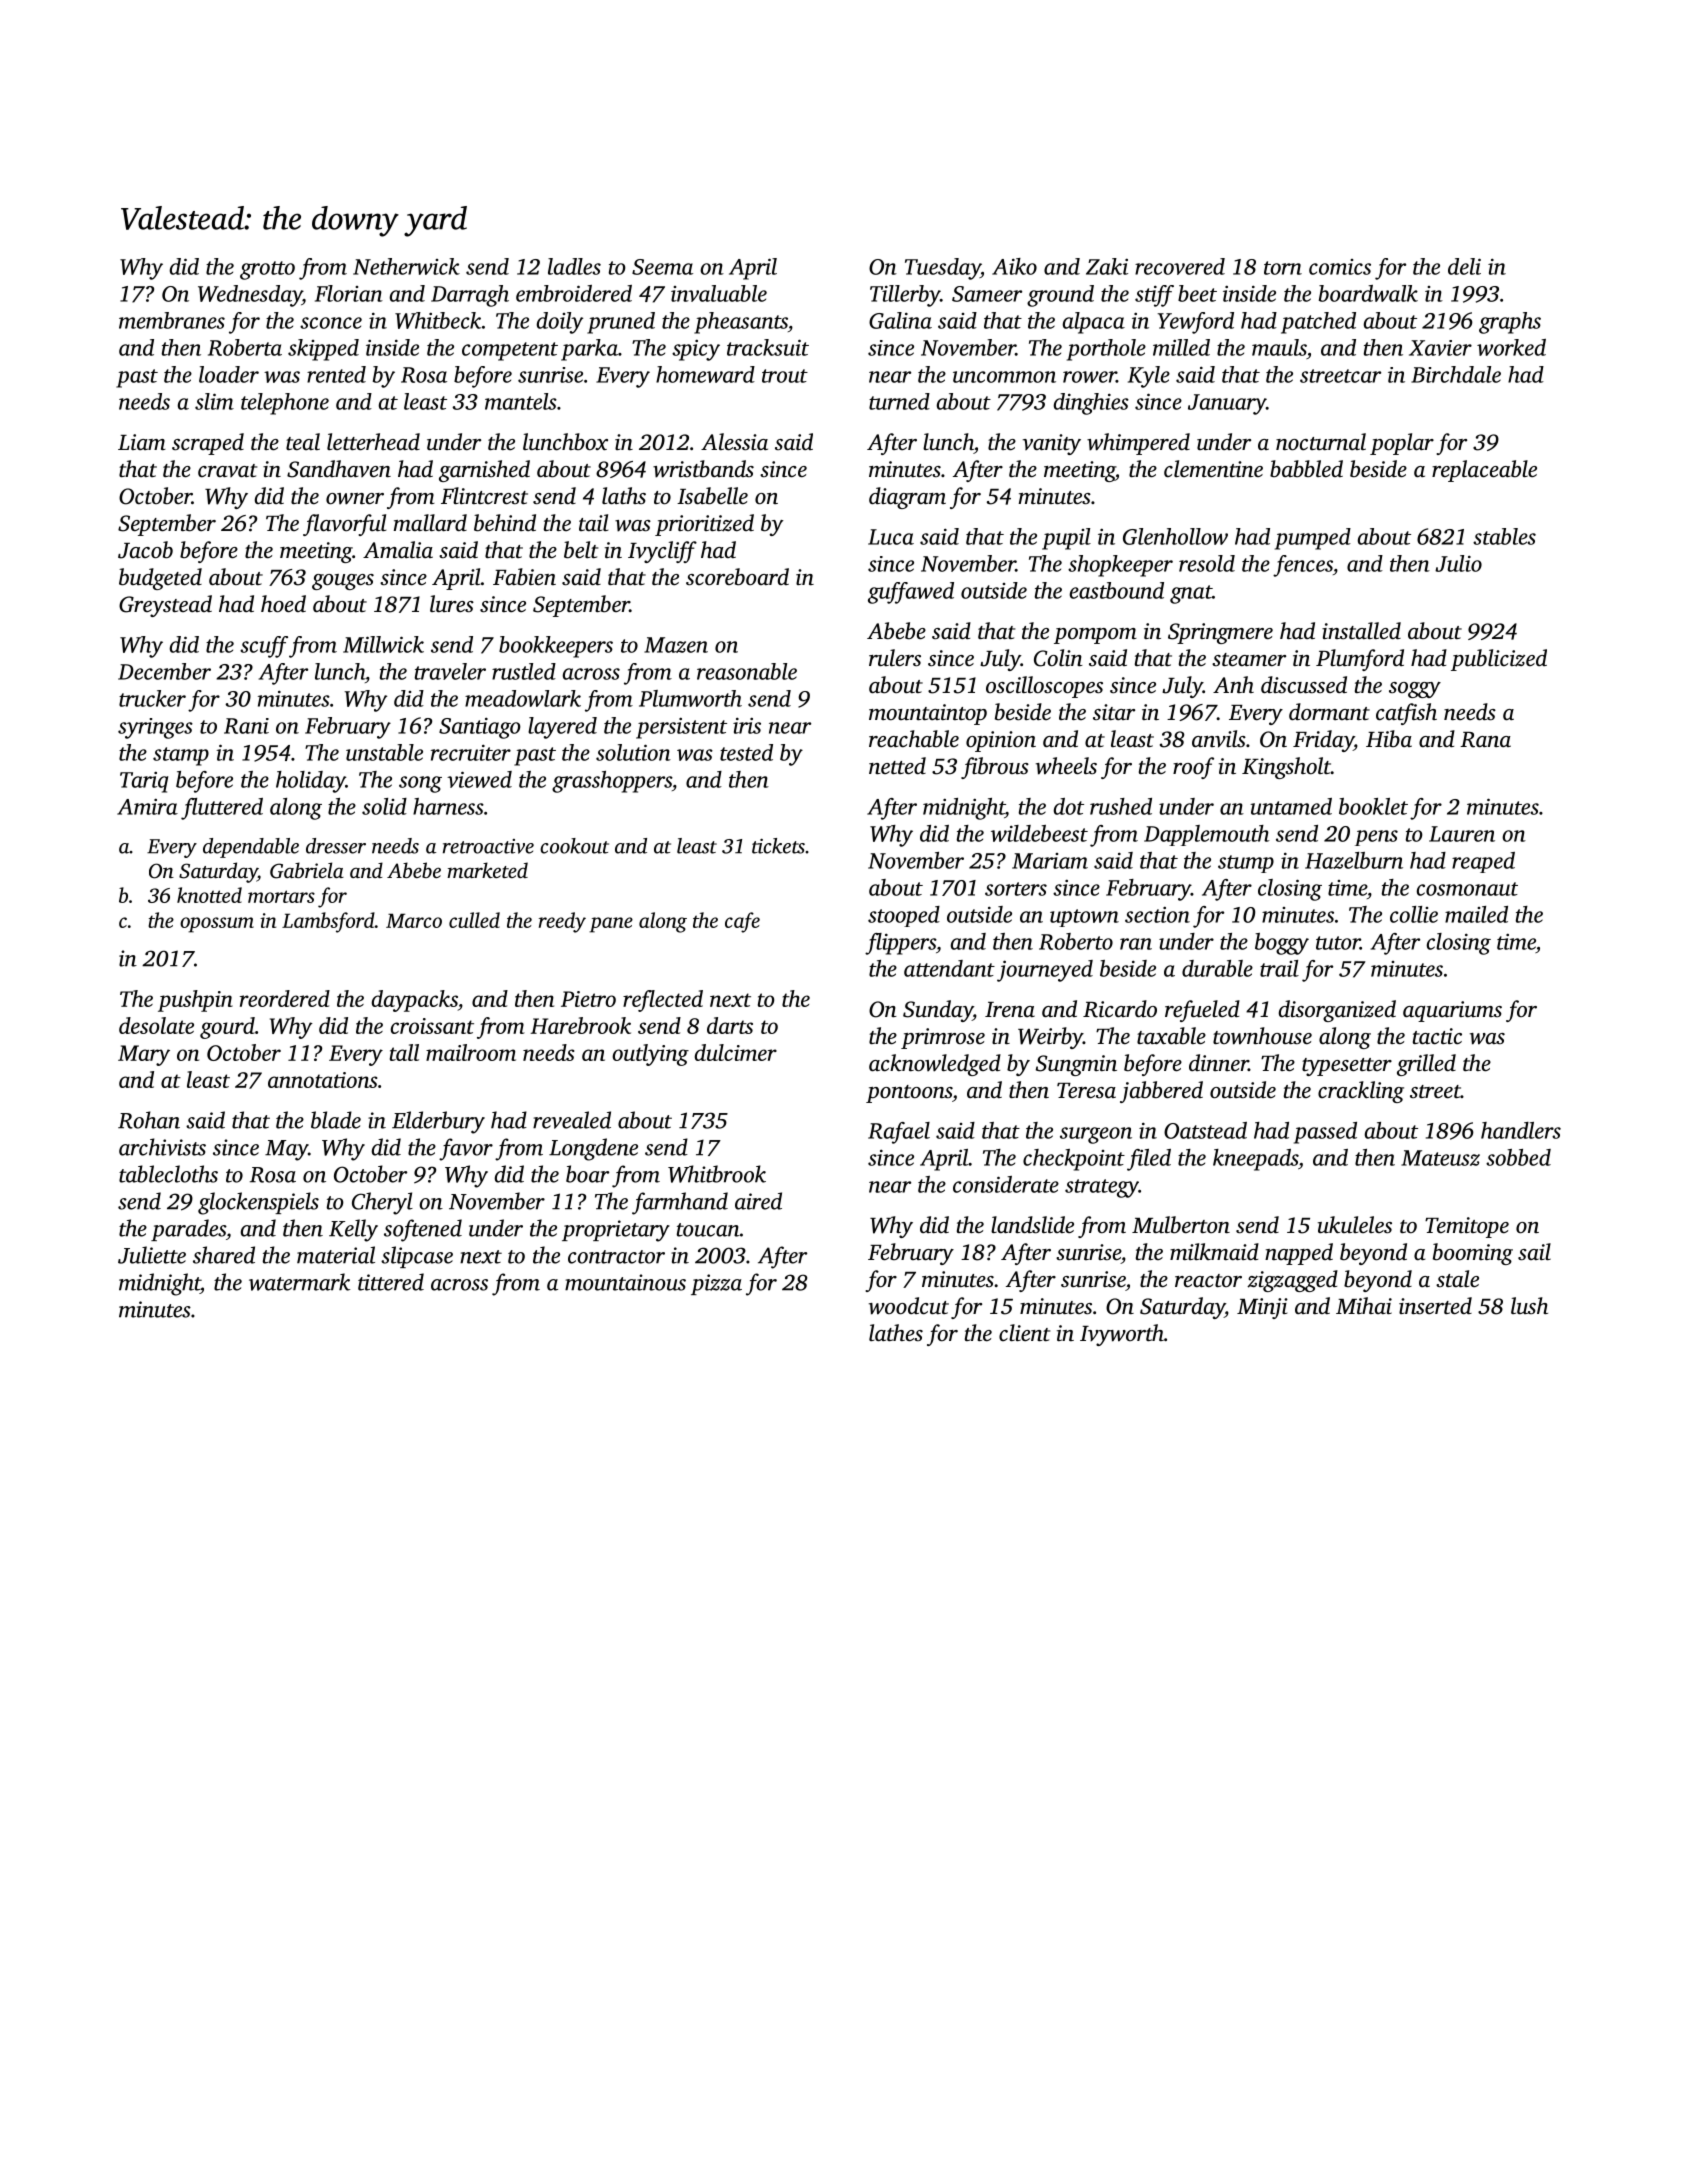 The image size is (1683, 2178). Describe the element at coordinates (768, 347) in the screenshot. I see `tracksuit` at that location.
